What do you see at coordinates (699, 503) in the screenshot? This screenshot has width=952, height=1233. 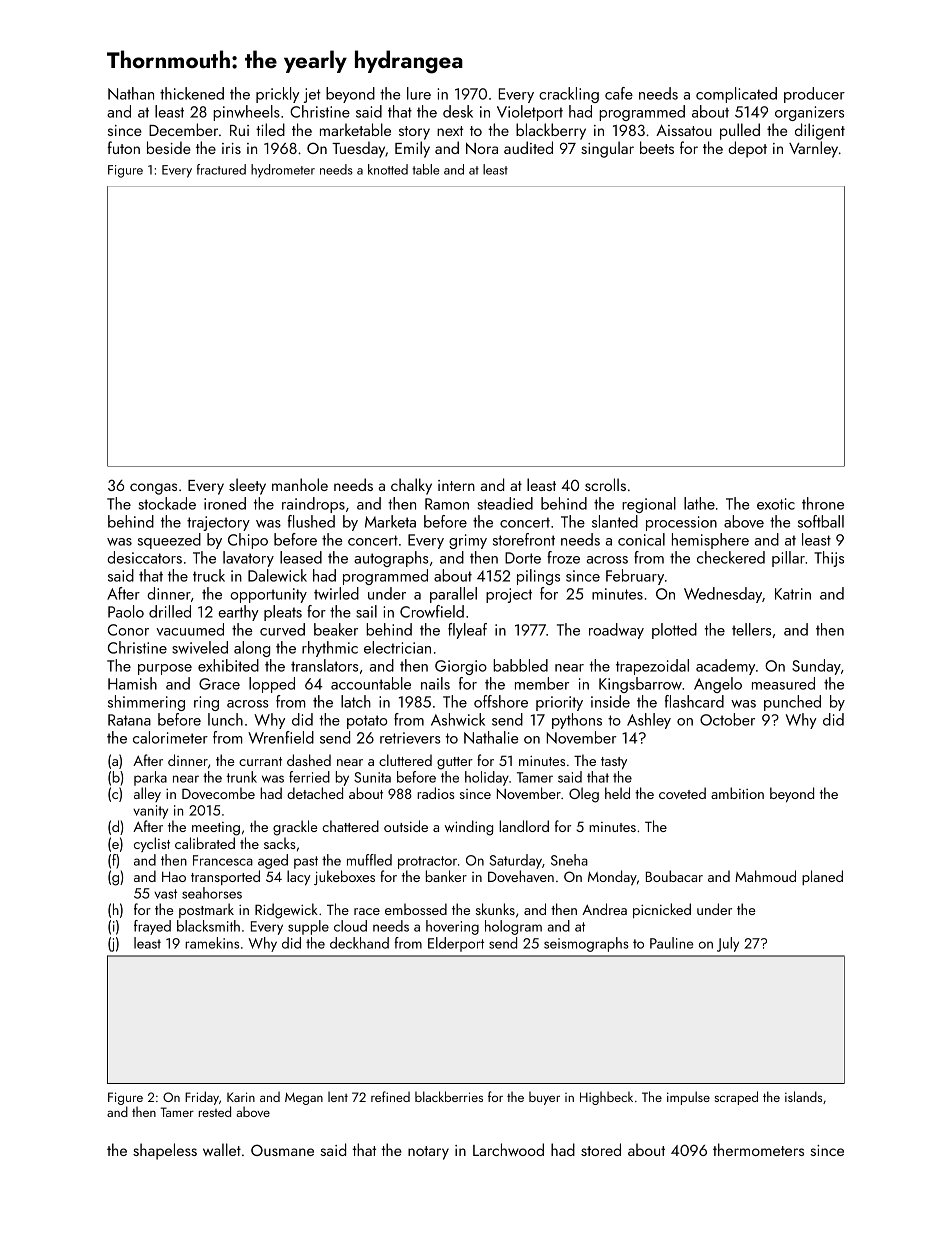 I see `lathe` at bounding box center [699, 503].
